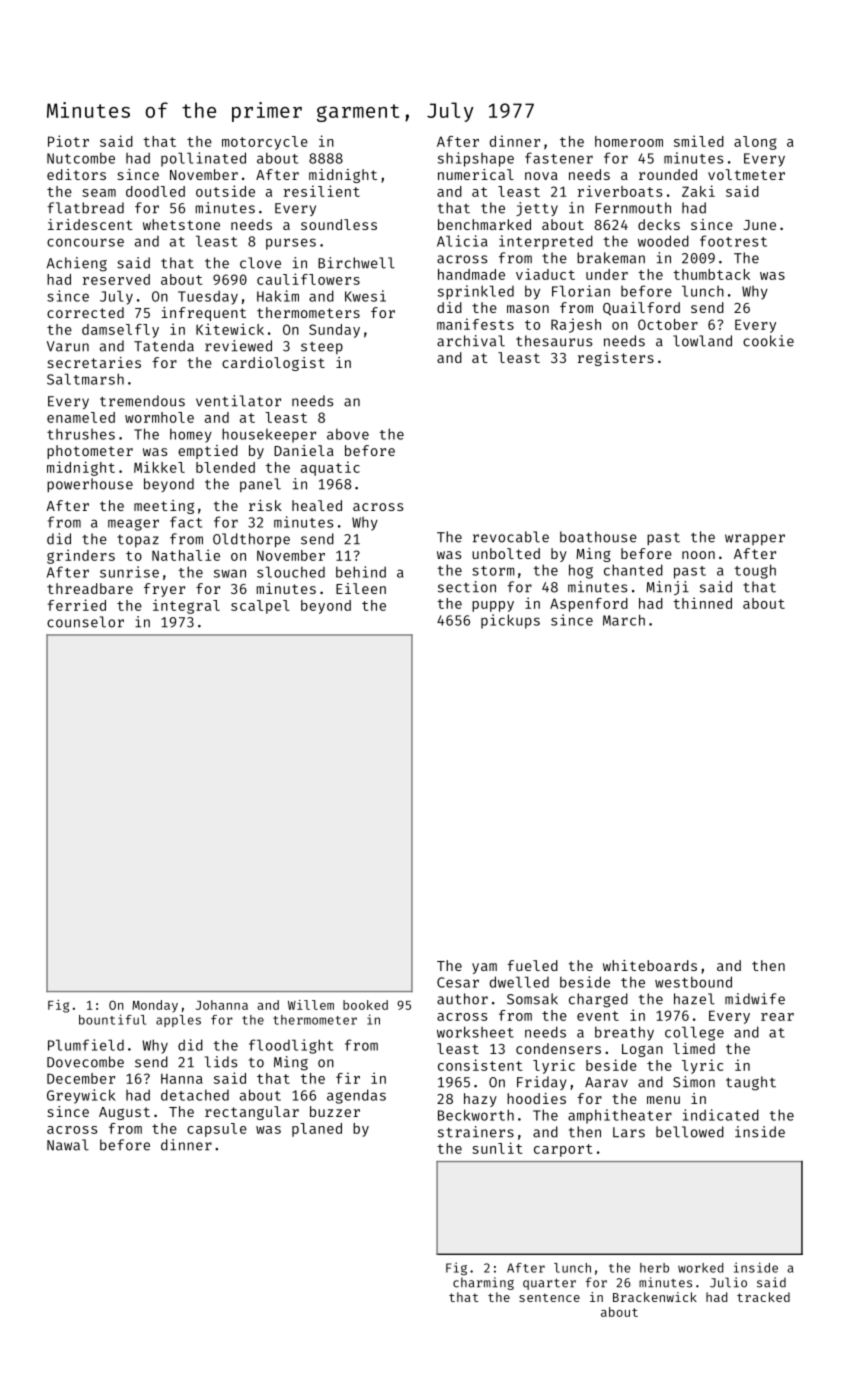 This screenshot has width=849, height=1400. Describe the element at coordinates (751, 1083) in the screenshot. I see `taught` at that location.
